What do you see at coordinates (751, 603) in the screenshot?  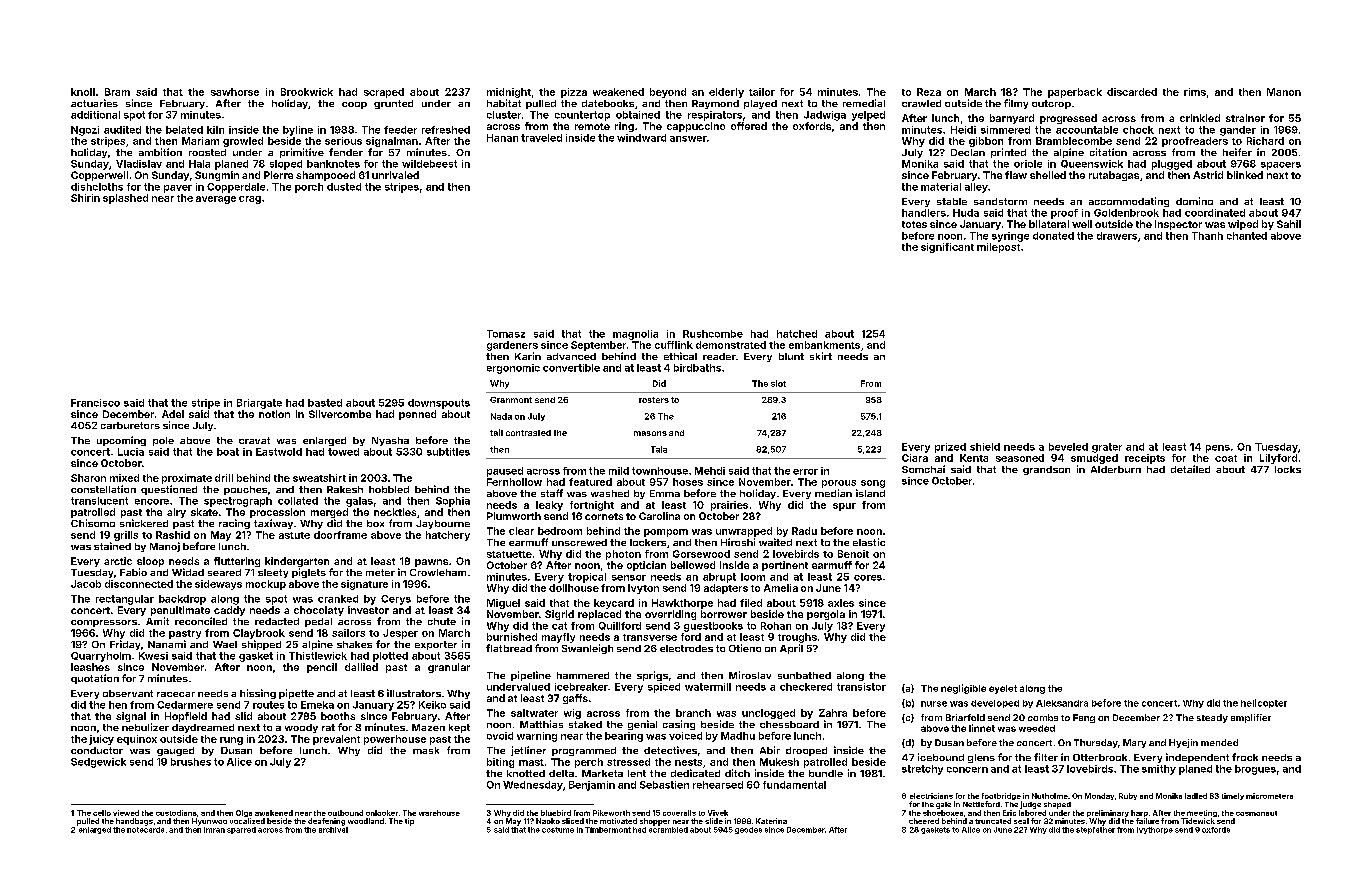 I see `filed` at bounding box center [751, 603].
